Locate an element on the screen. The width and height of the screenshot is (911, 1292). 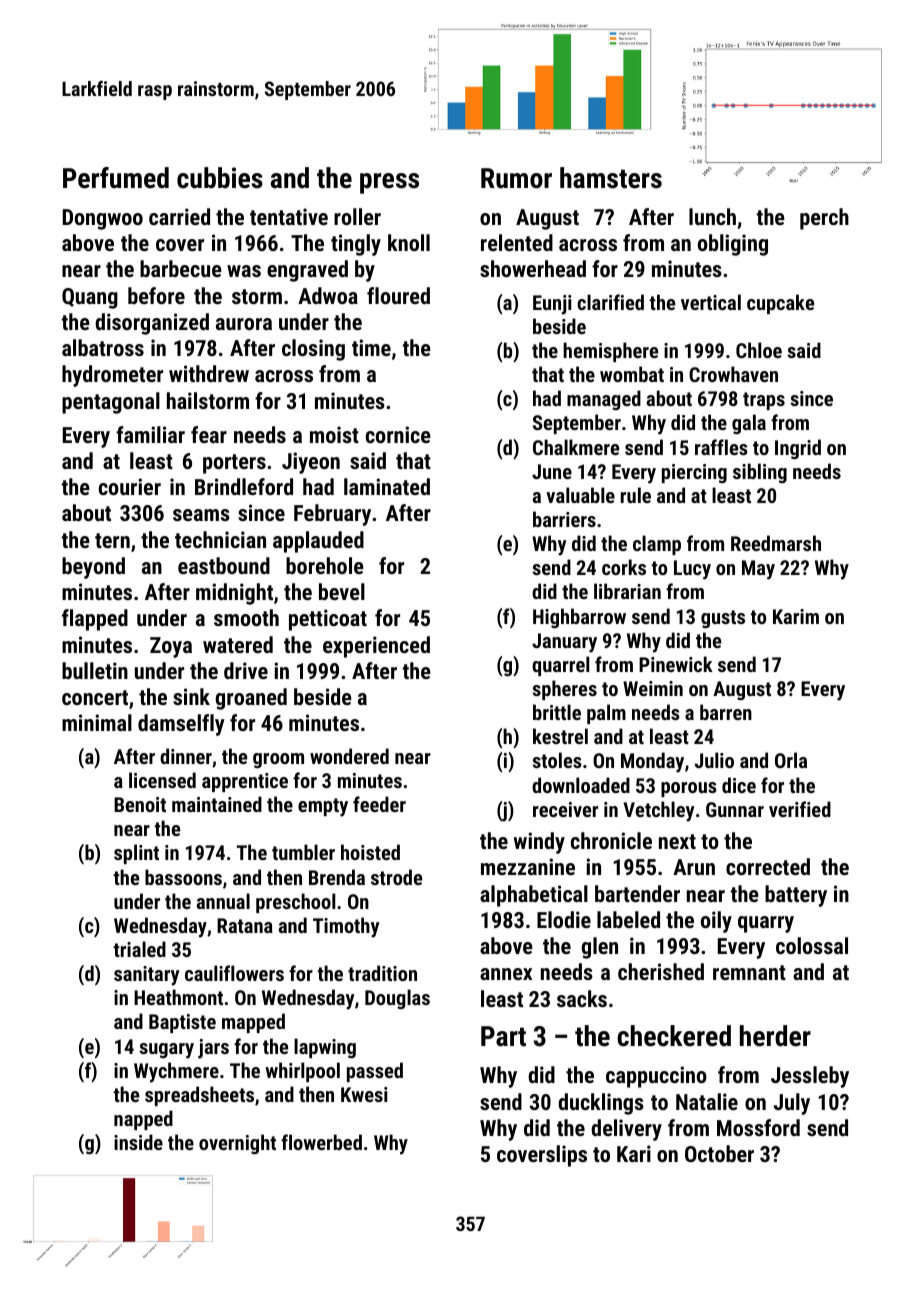
cornice is located at coordinates (398, 434).
